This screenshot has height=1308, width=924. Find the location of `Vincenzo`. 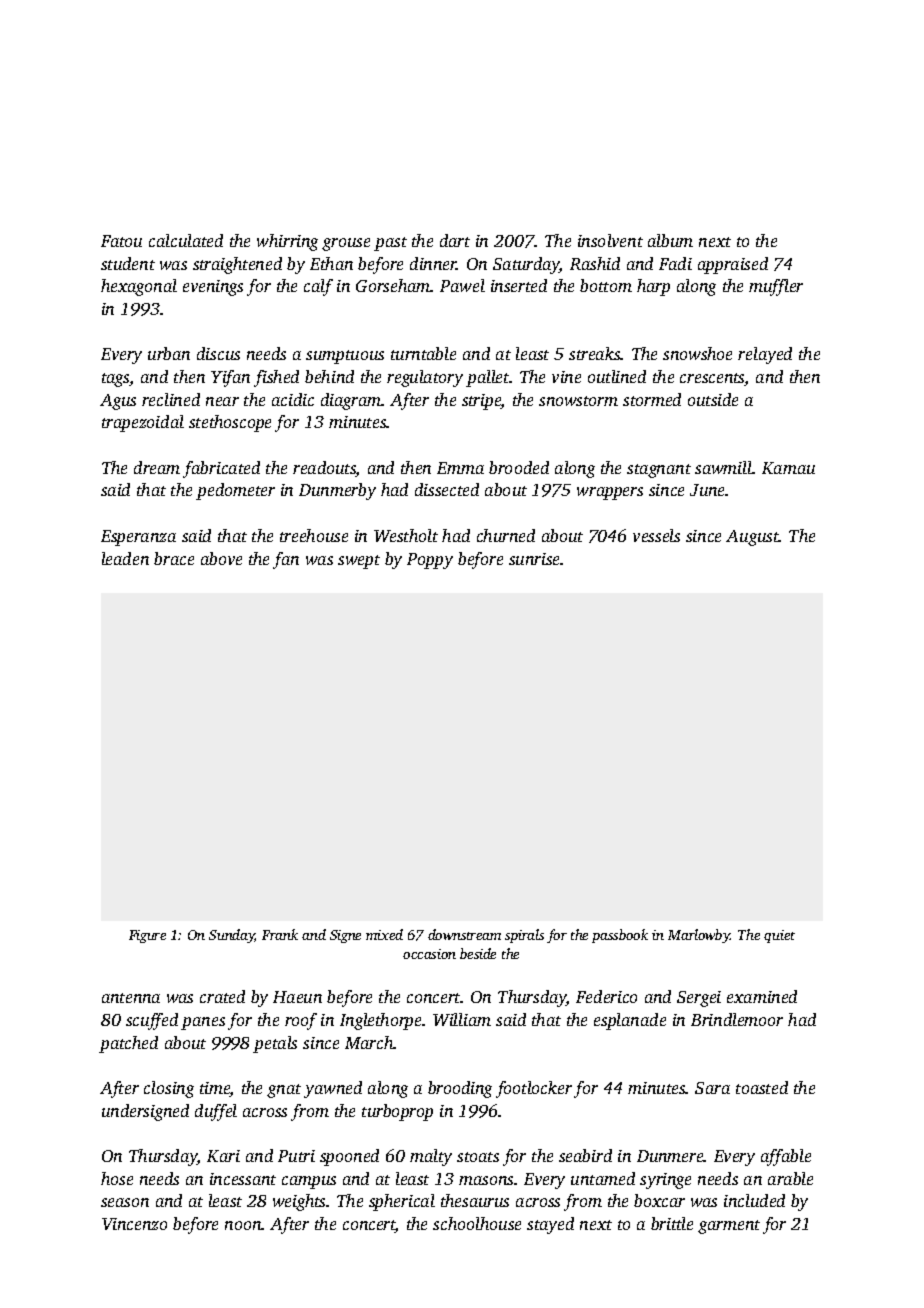

Vincenzo is located at coordinates (134, 1224).
